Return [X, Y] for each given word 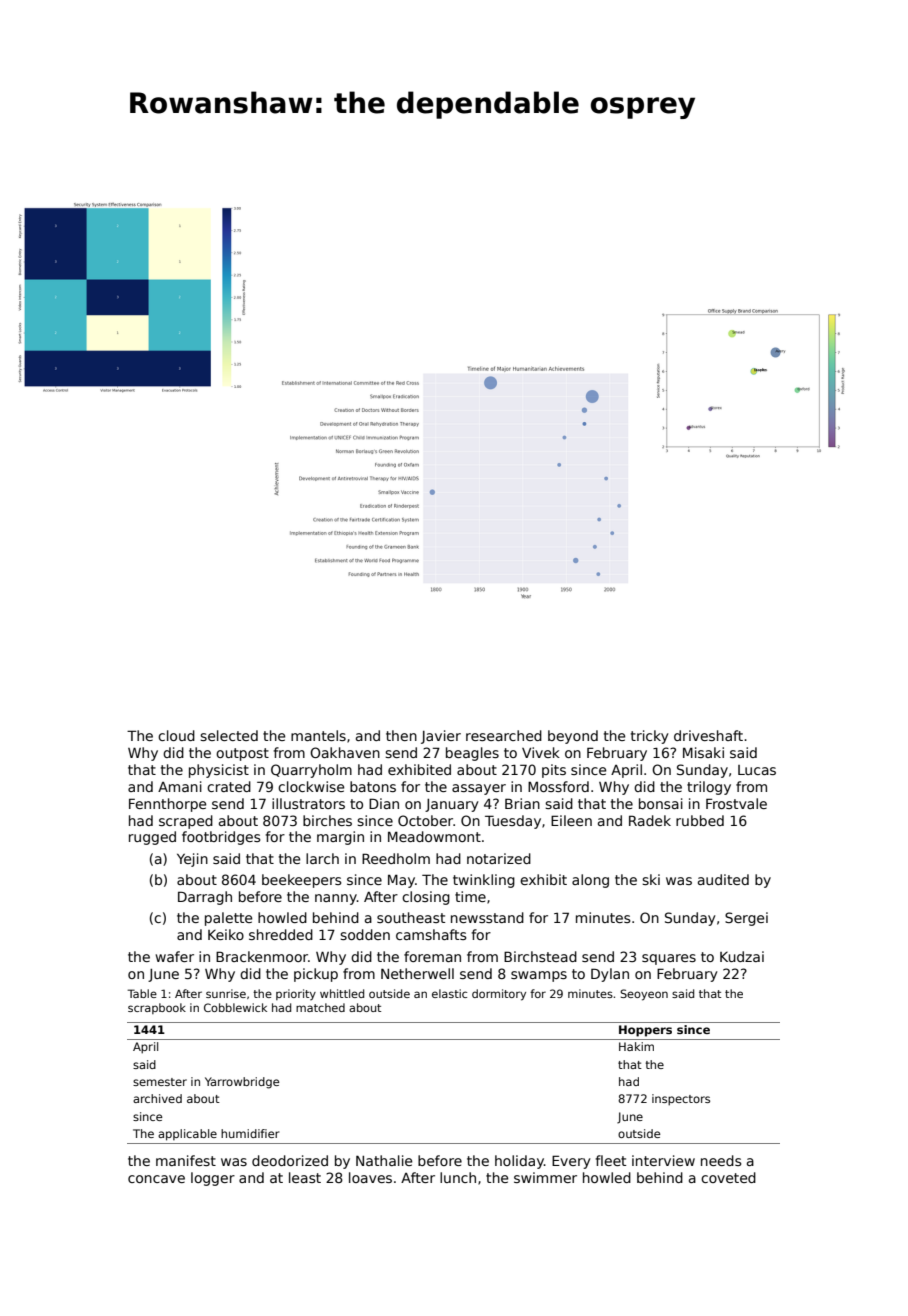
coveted [728, 1177]
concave [156, 1179]
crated [229, 786]
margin [340, 838]
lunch [458, 1177]
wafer [175, 956]
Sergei [746, 919]
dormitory [499, 995]
